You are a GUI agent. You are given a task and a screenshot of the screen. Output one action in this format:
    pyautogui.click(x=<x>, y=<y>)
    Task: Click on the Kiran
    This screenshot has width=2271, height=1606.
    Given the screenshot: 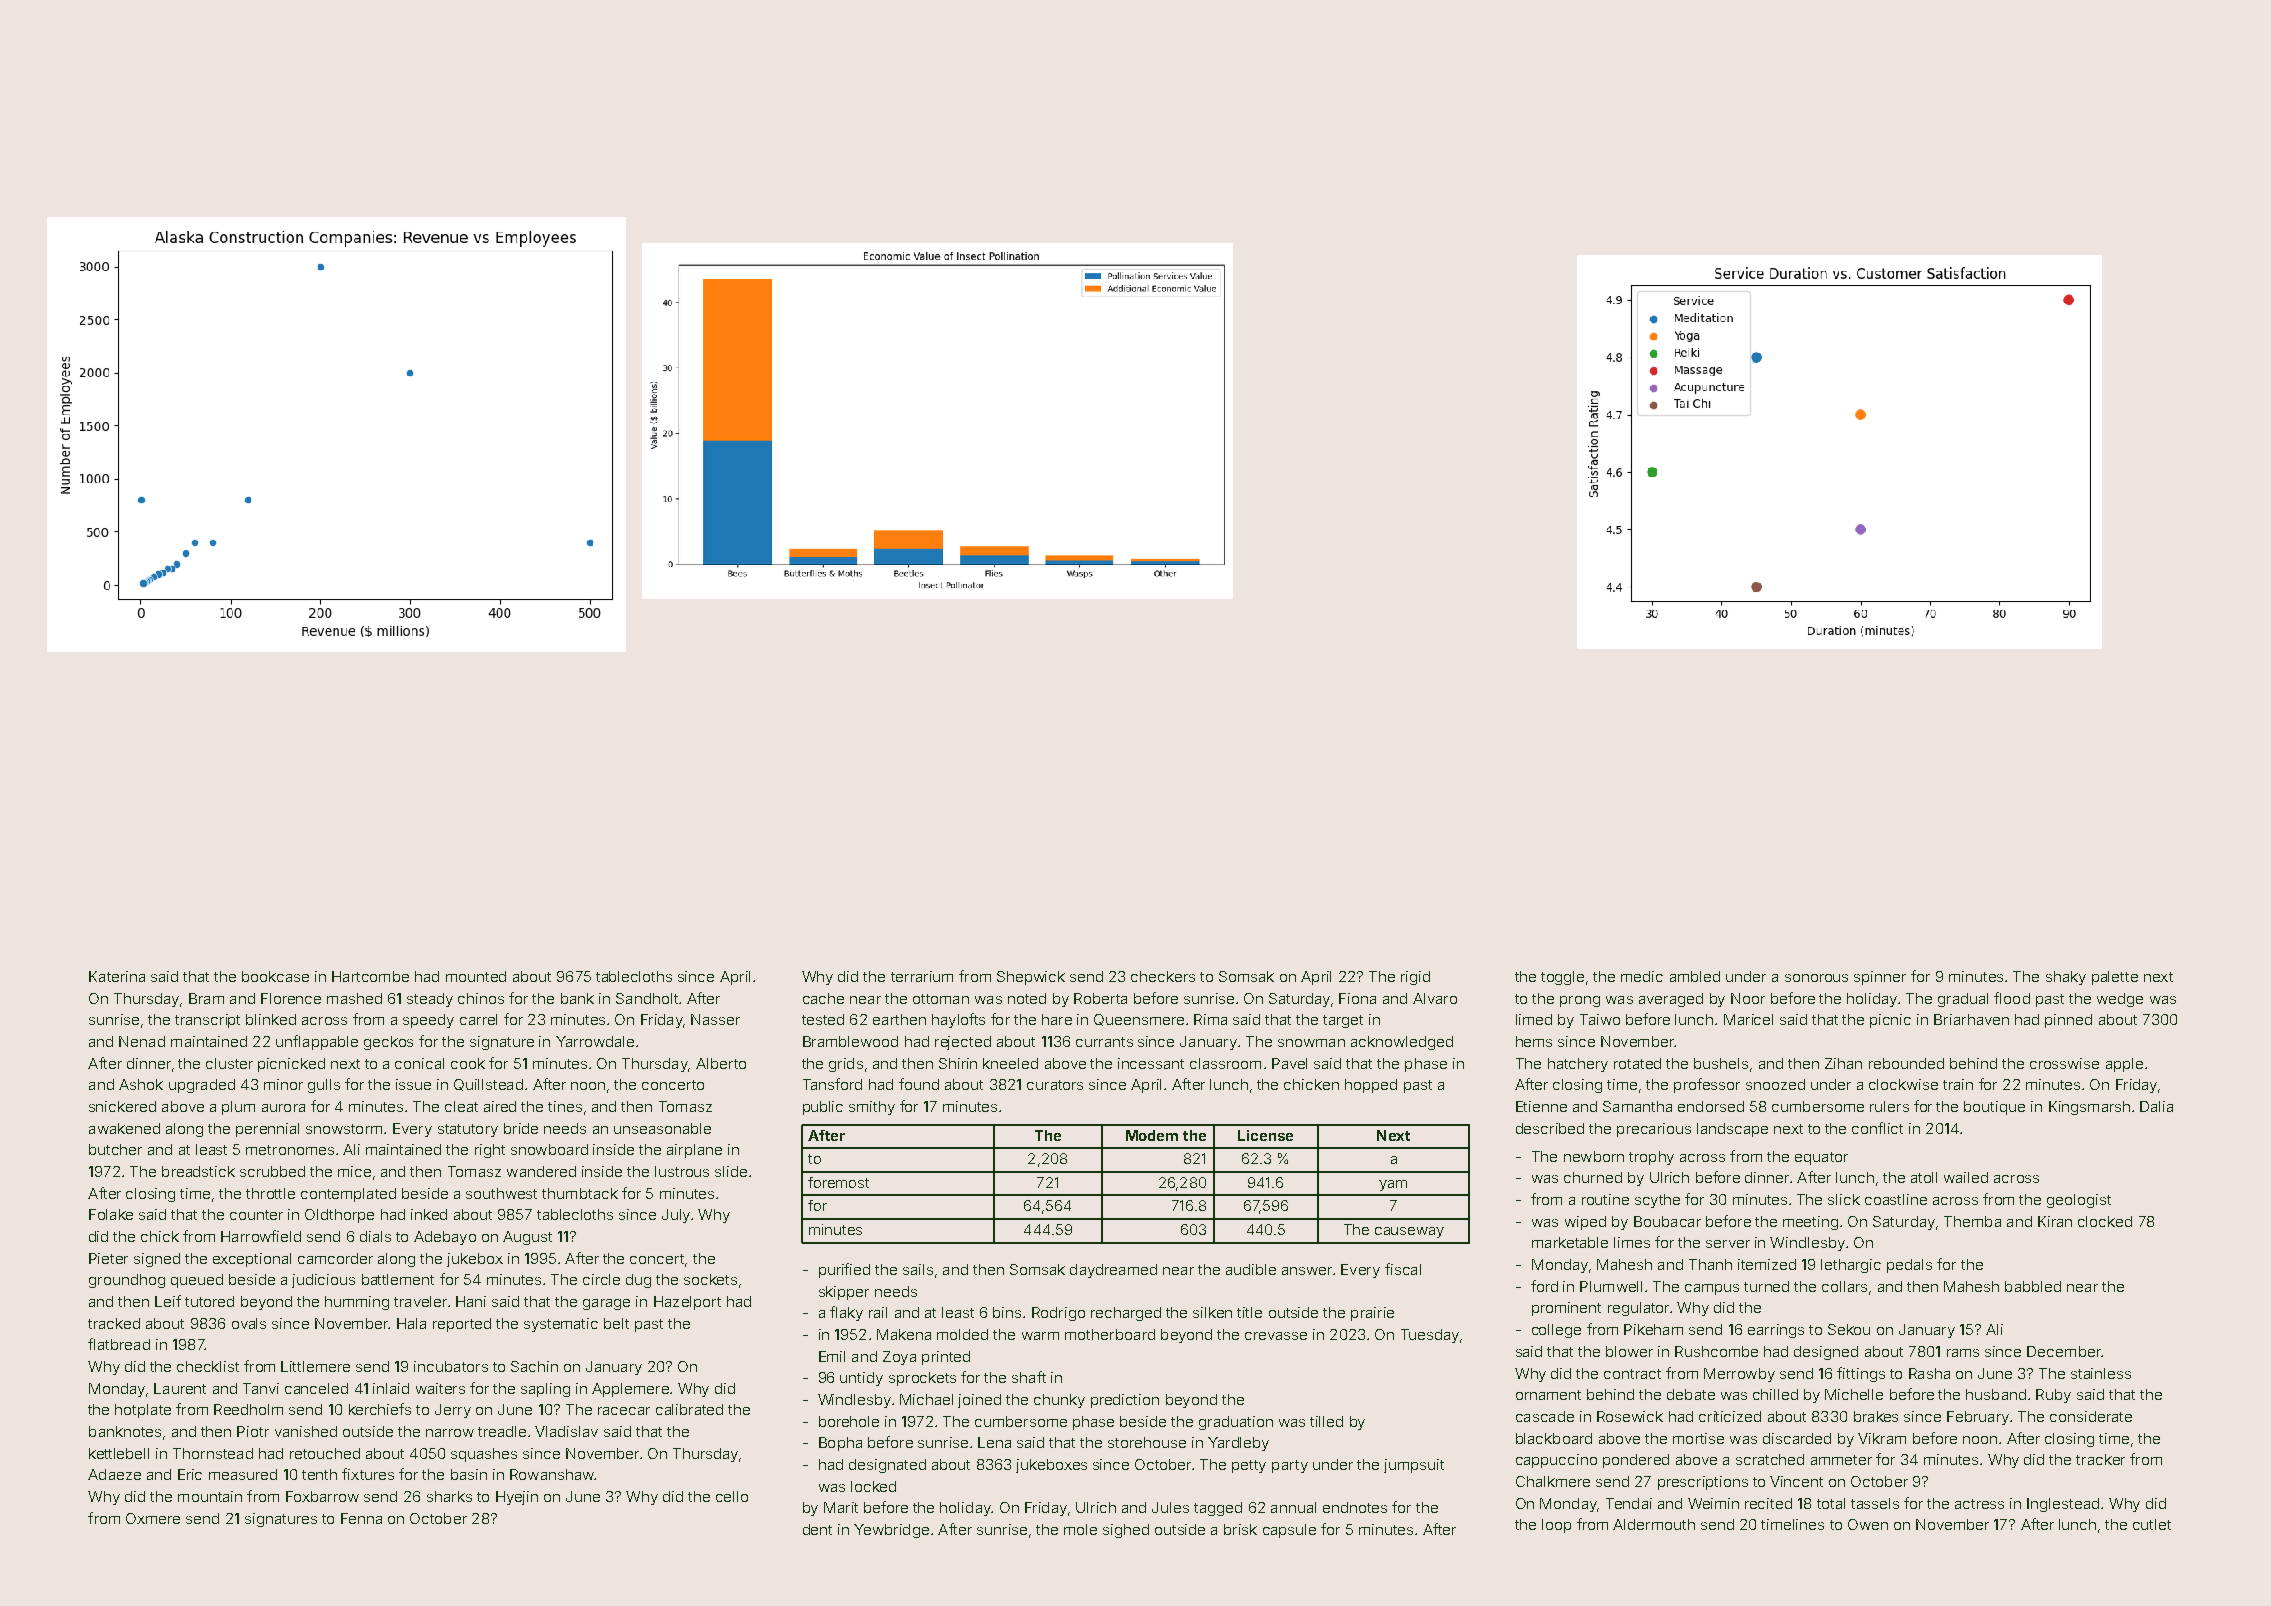 What is the action you would take?
    pyautogui.click(x=2055, y=1221)
